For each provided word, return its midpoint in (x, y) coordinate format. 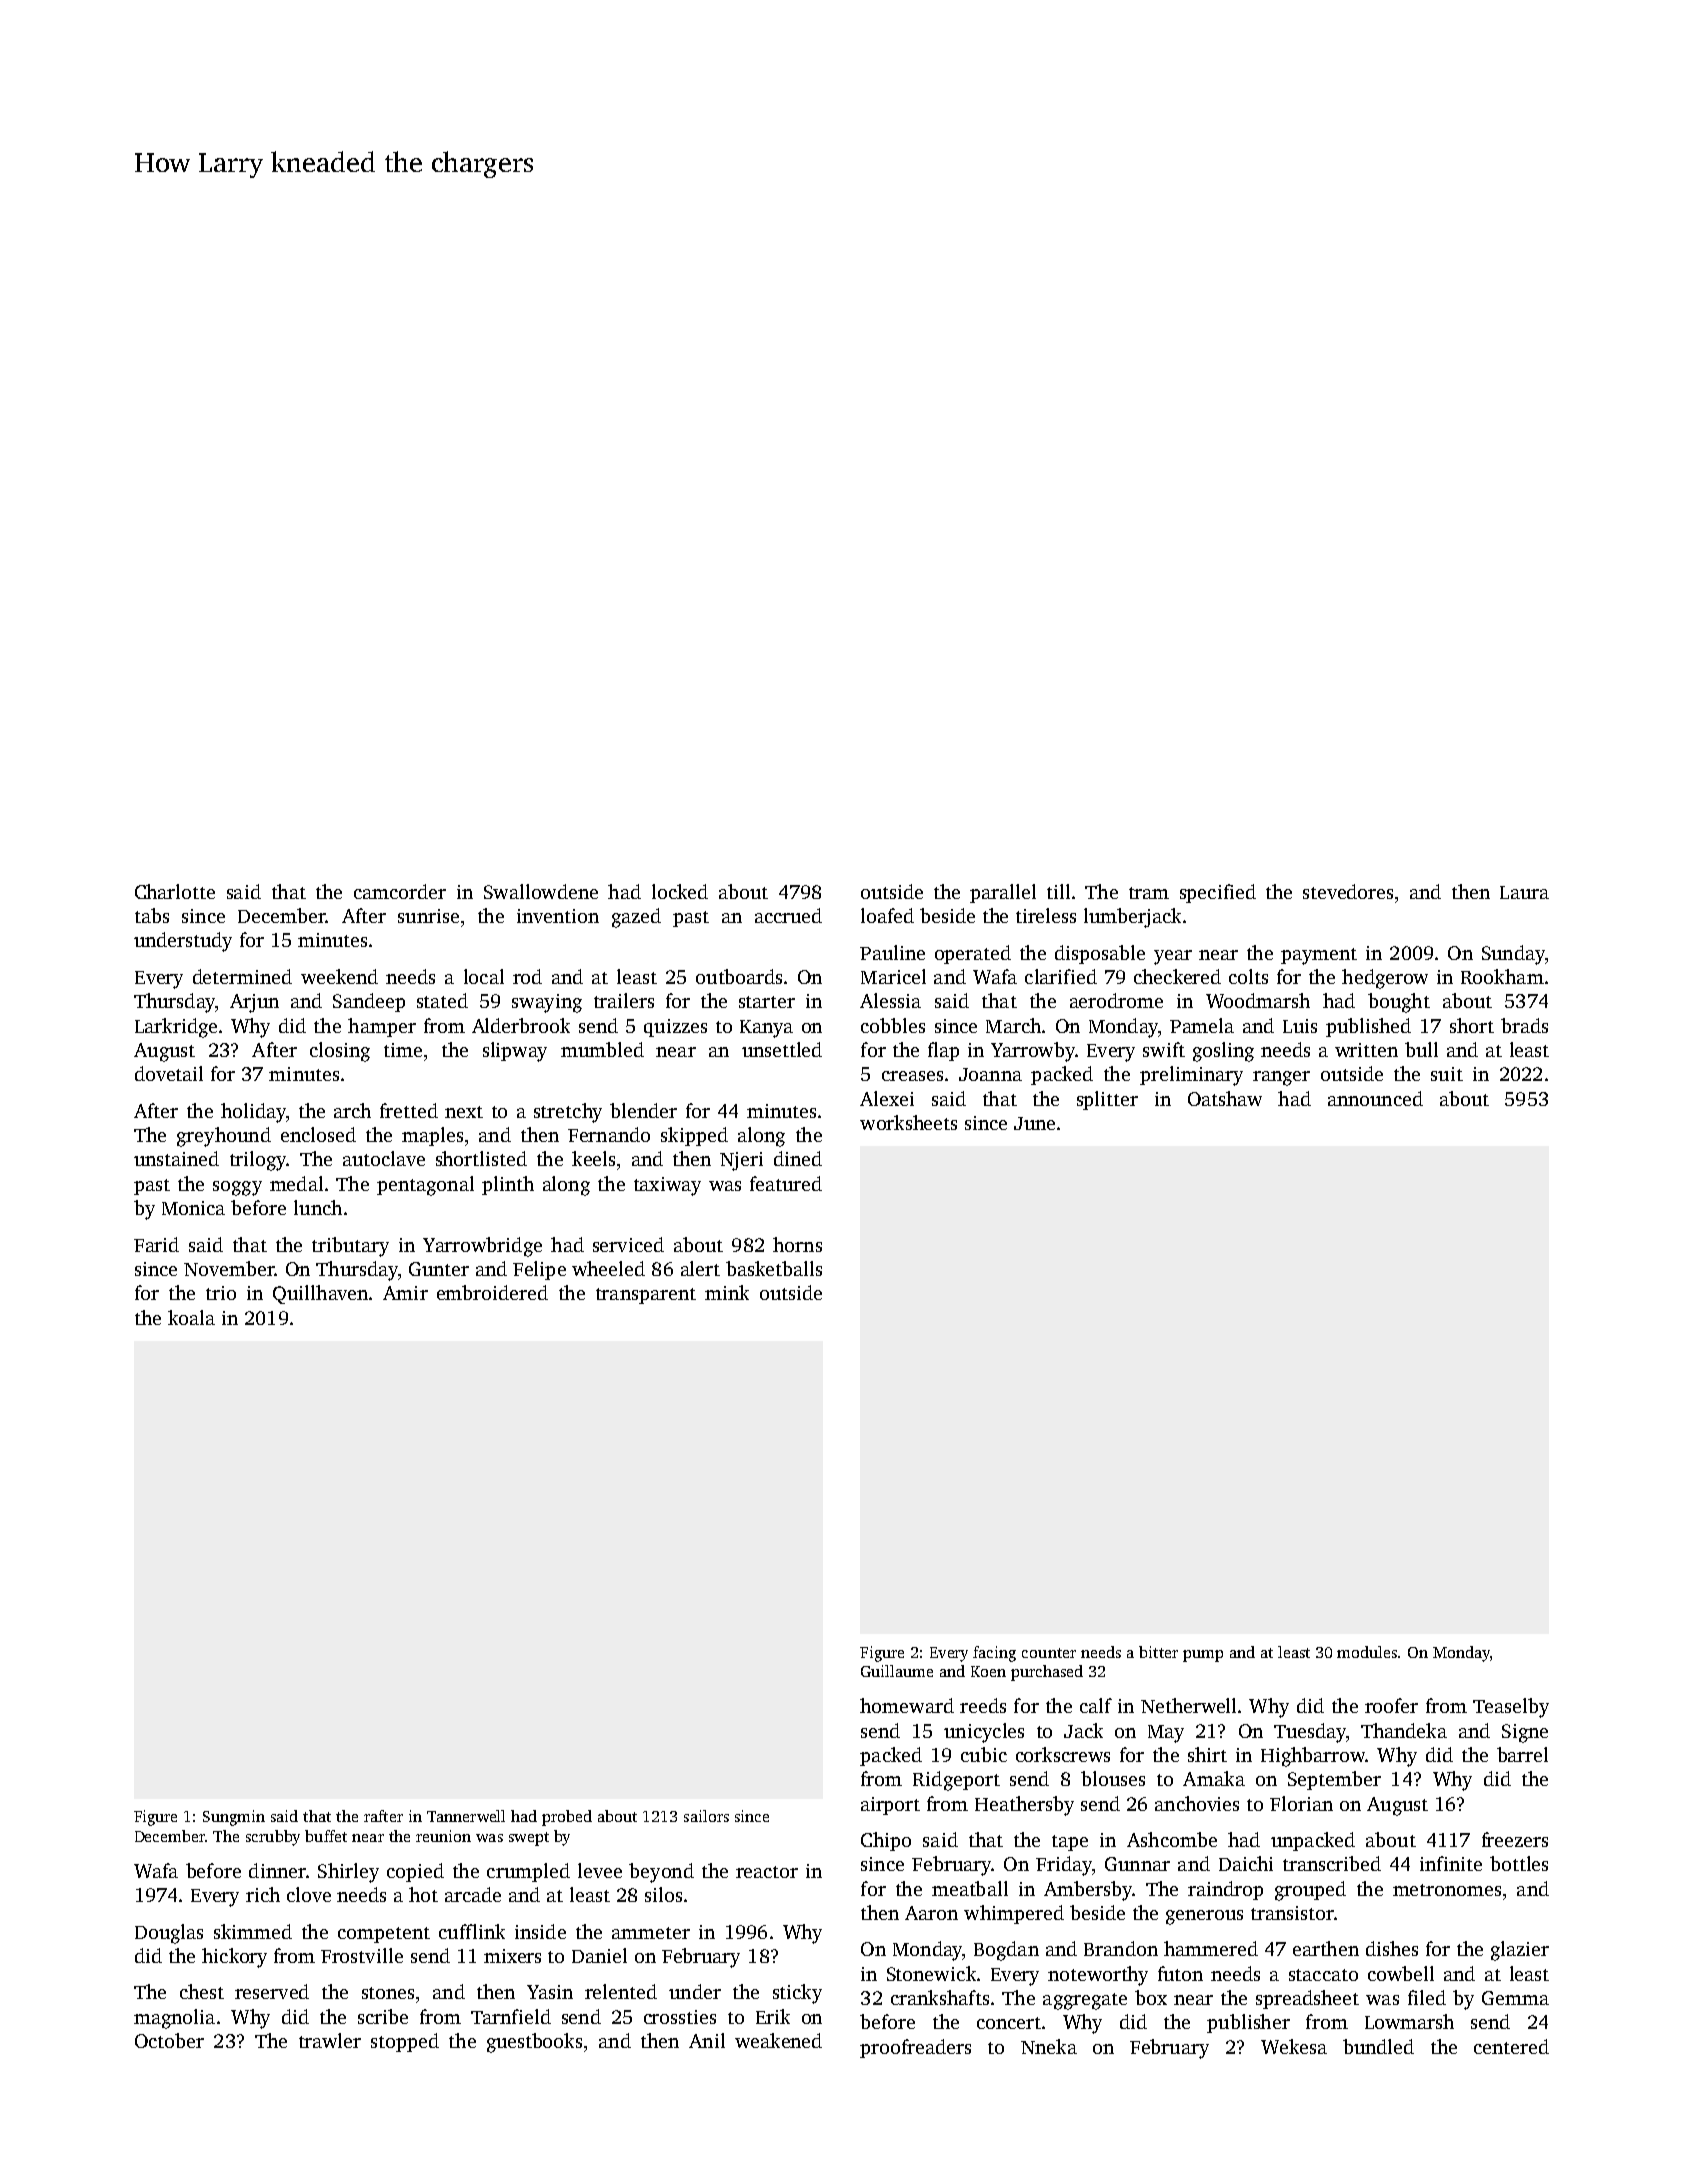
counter (1049, 1653)
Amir (405, 1293)
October (169, 2040)
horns (797, 1244)
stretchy (568, 1113)
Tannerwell (466, 1816)
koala (191, 1317)
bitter (1158, 1652)
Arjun (254, 1003)
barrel (1522, 1754)
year (1173, 957)
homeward (907, 1705)
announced (1375, 1098)
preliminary (1191, 1076)
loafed (887, 915)
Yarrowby (1033, 1052)
